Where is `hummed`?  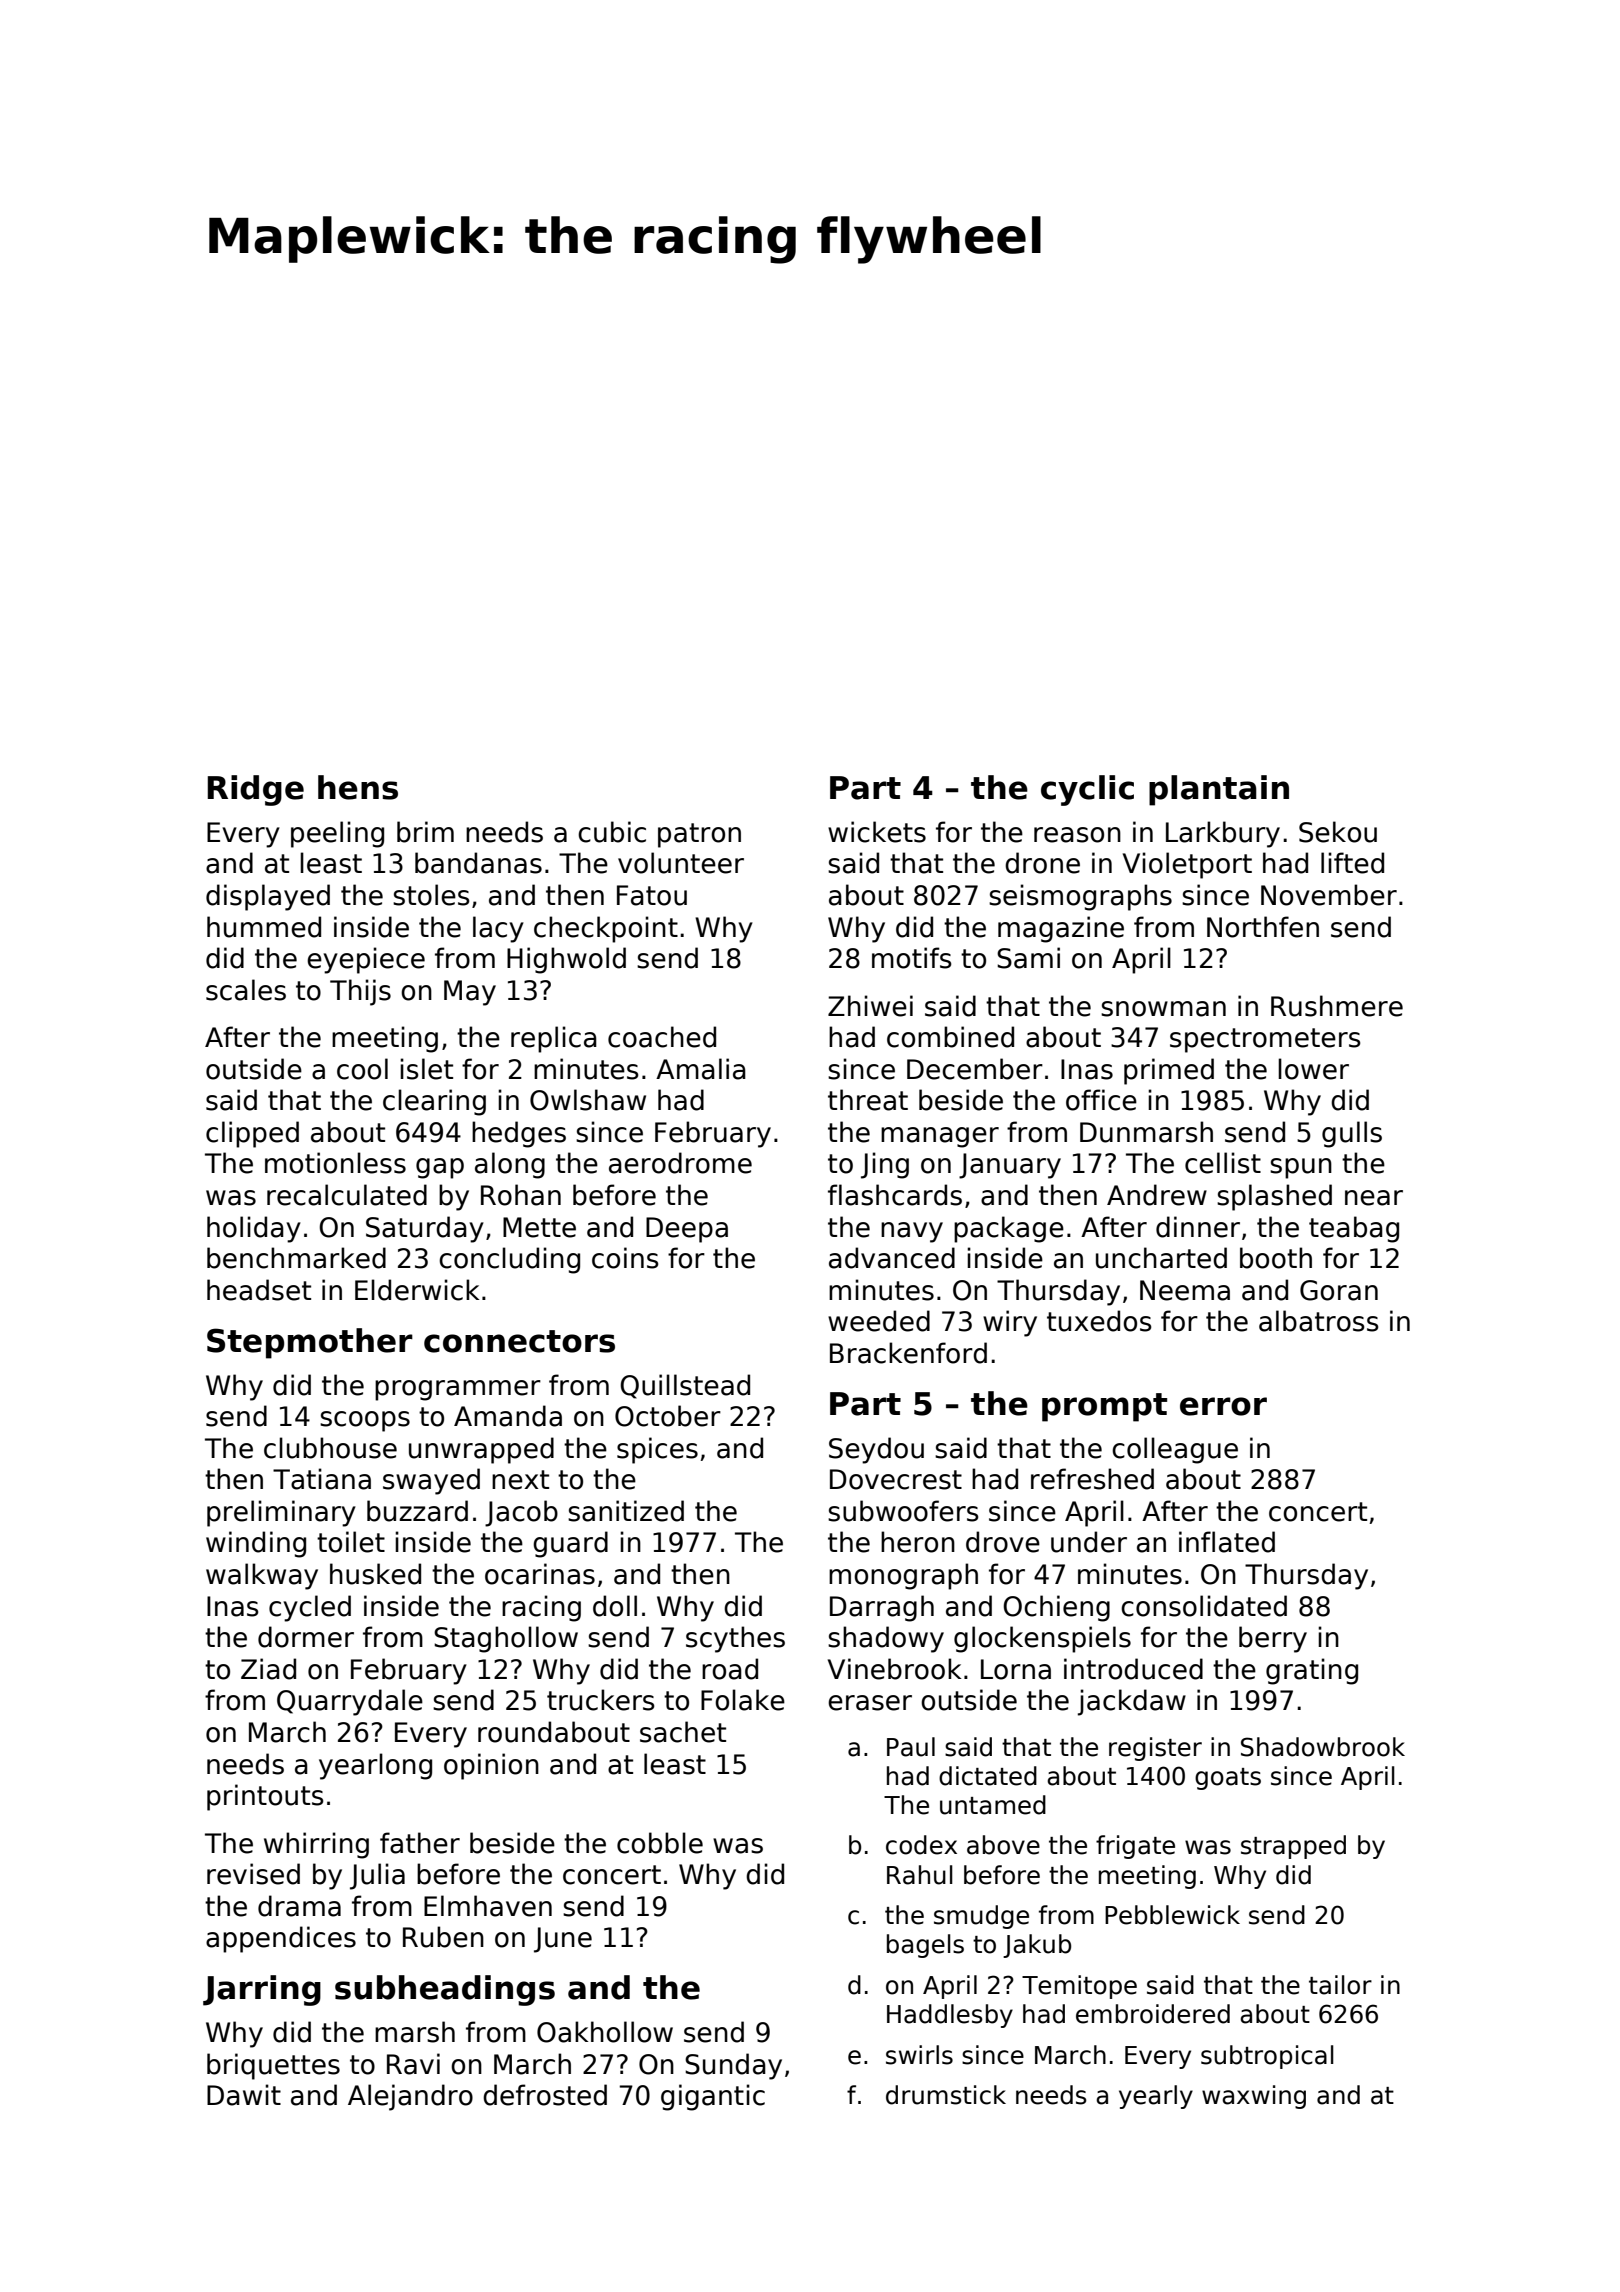
hummed is located at coordinates (264, 927).
